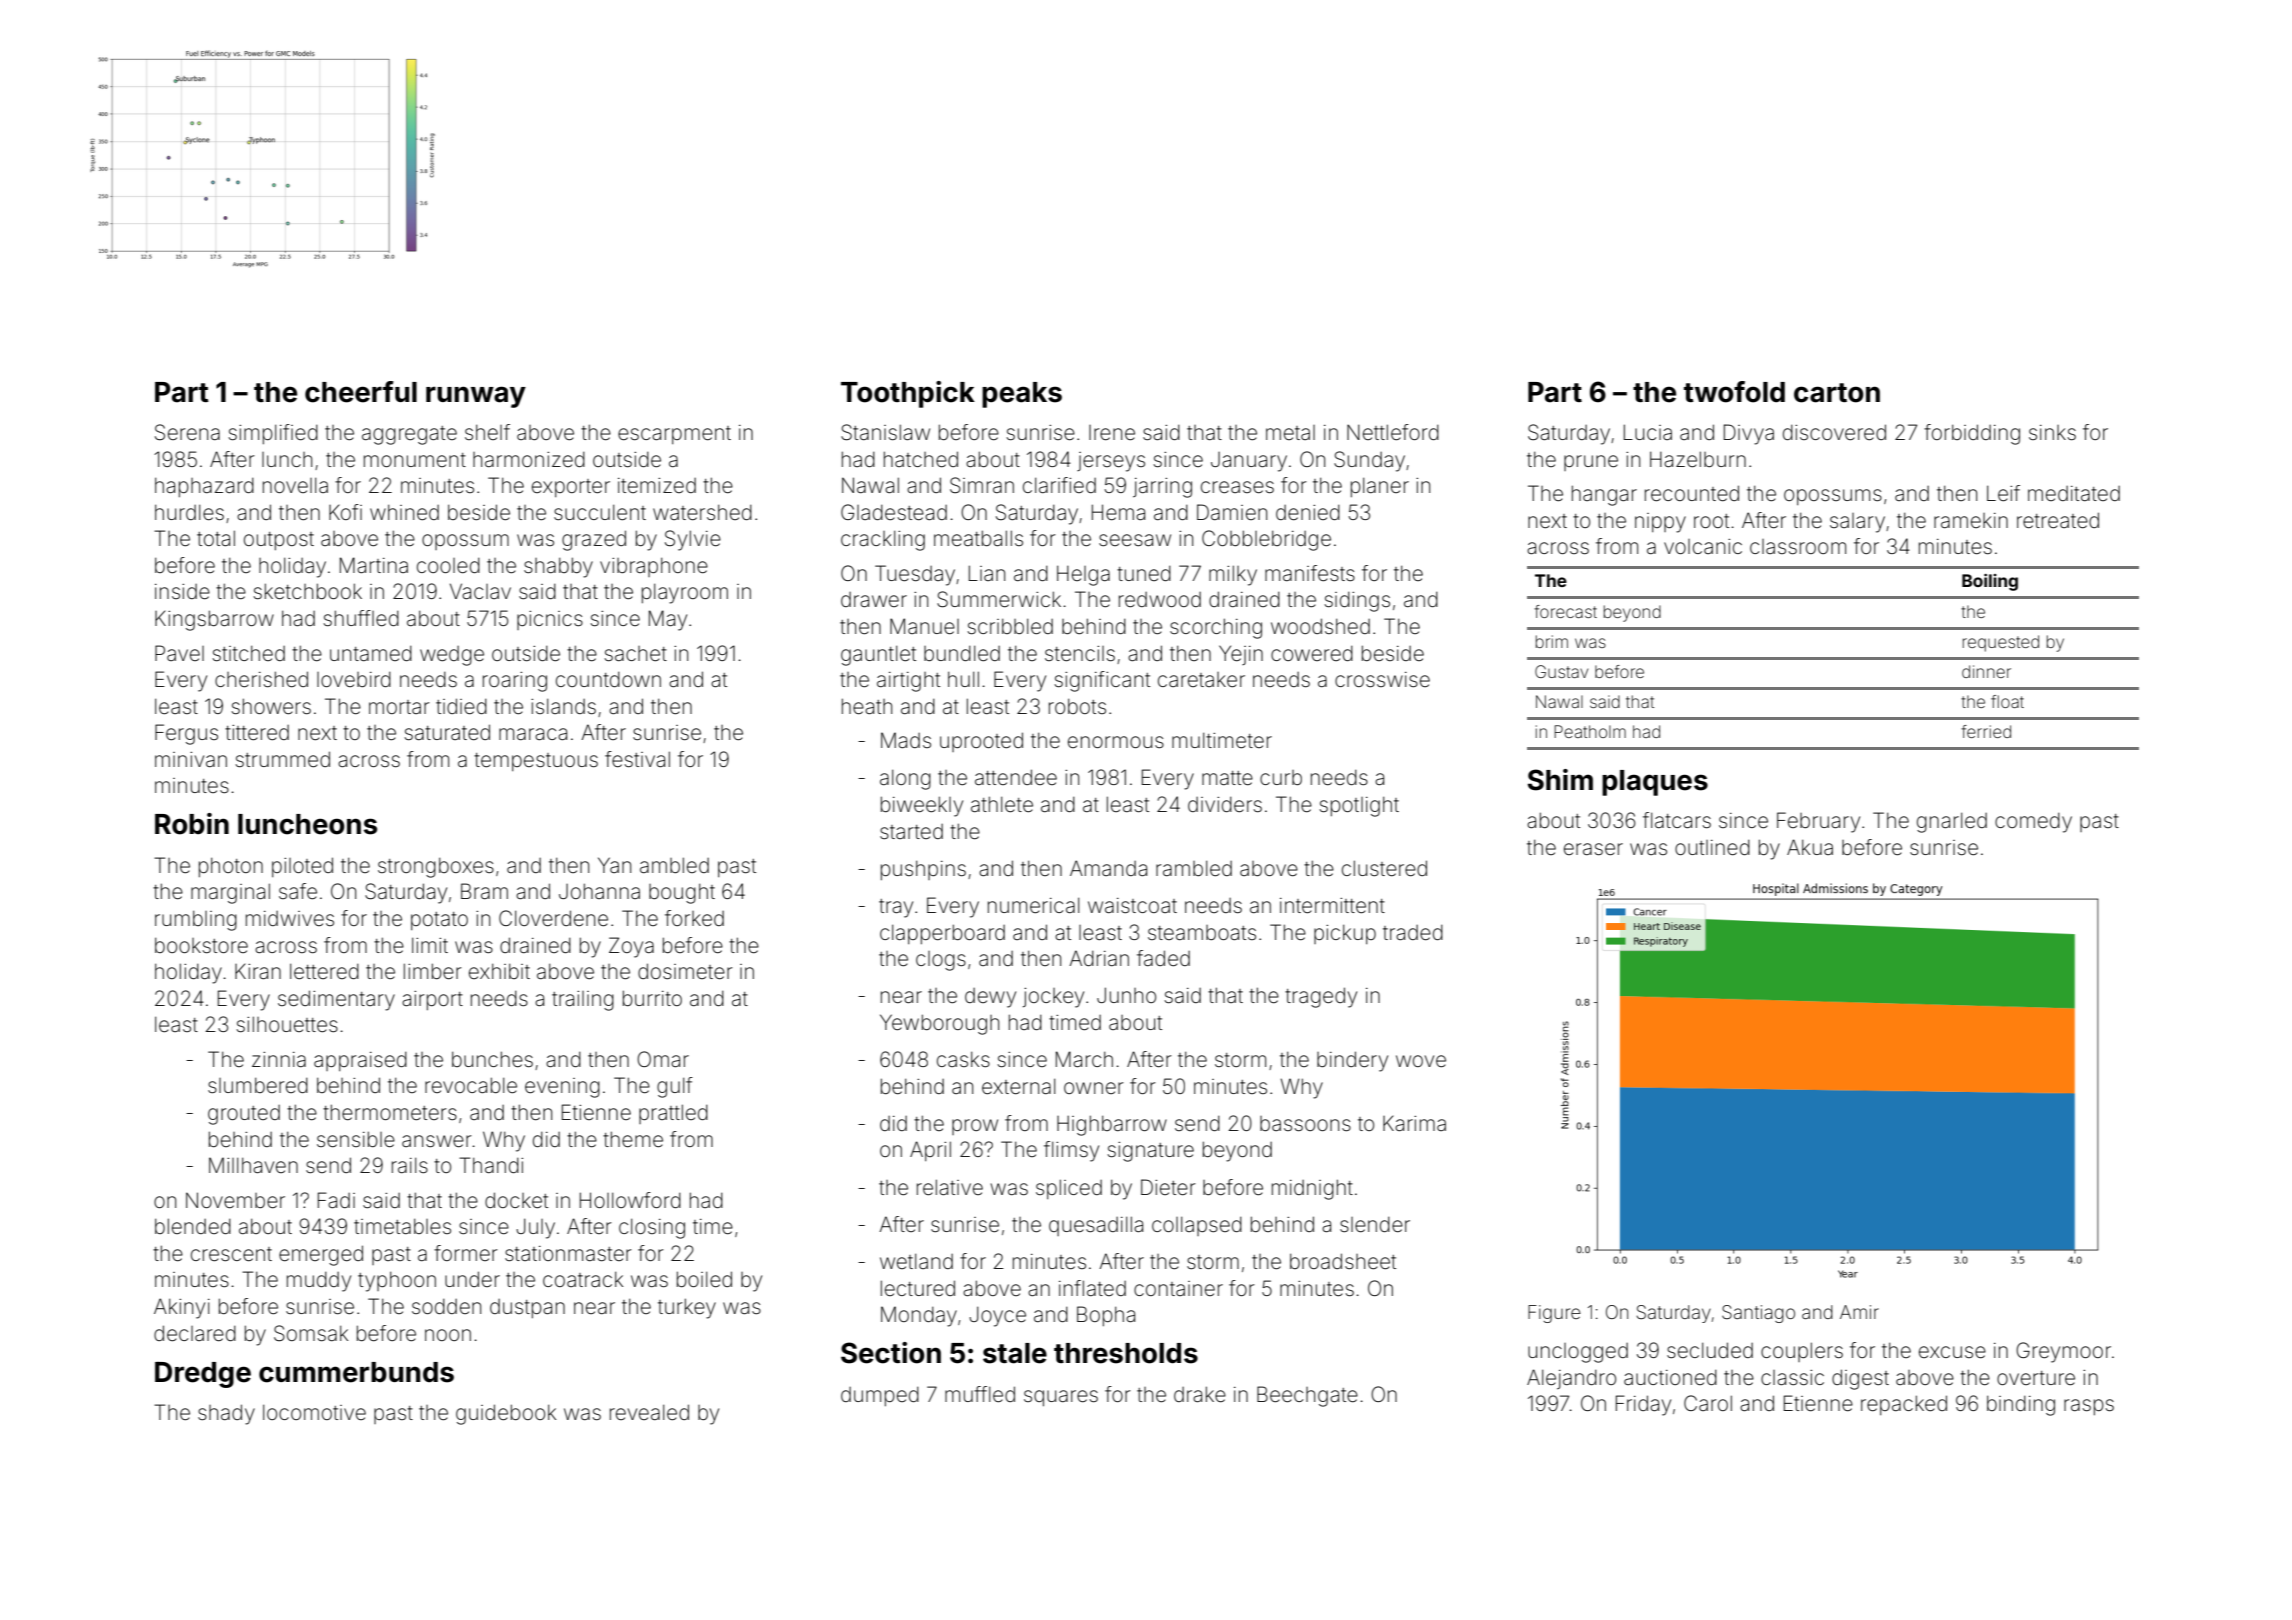 Image resolution: width=2292 pixels, height=1620 pixels. Describe the element at coordinates (878, 655) in the screenshot. I see `gauntlet` at that location.
